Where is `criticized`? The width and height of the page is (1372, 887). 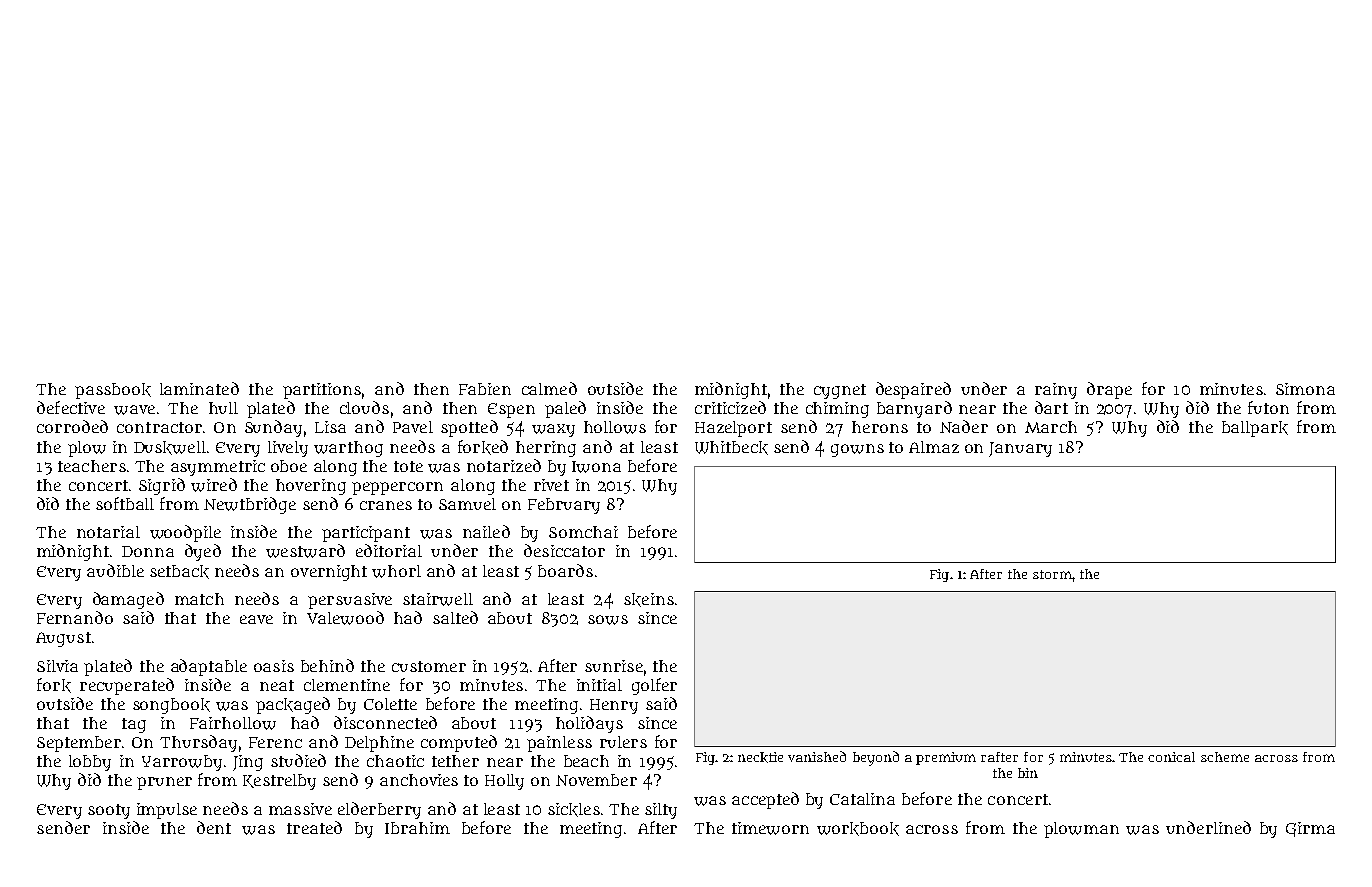
criticized is located at coordinates (730, 407).
